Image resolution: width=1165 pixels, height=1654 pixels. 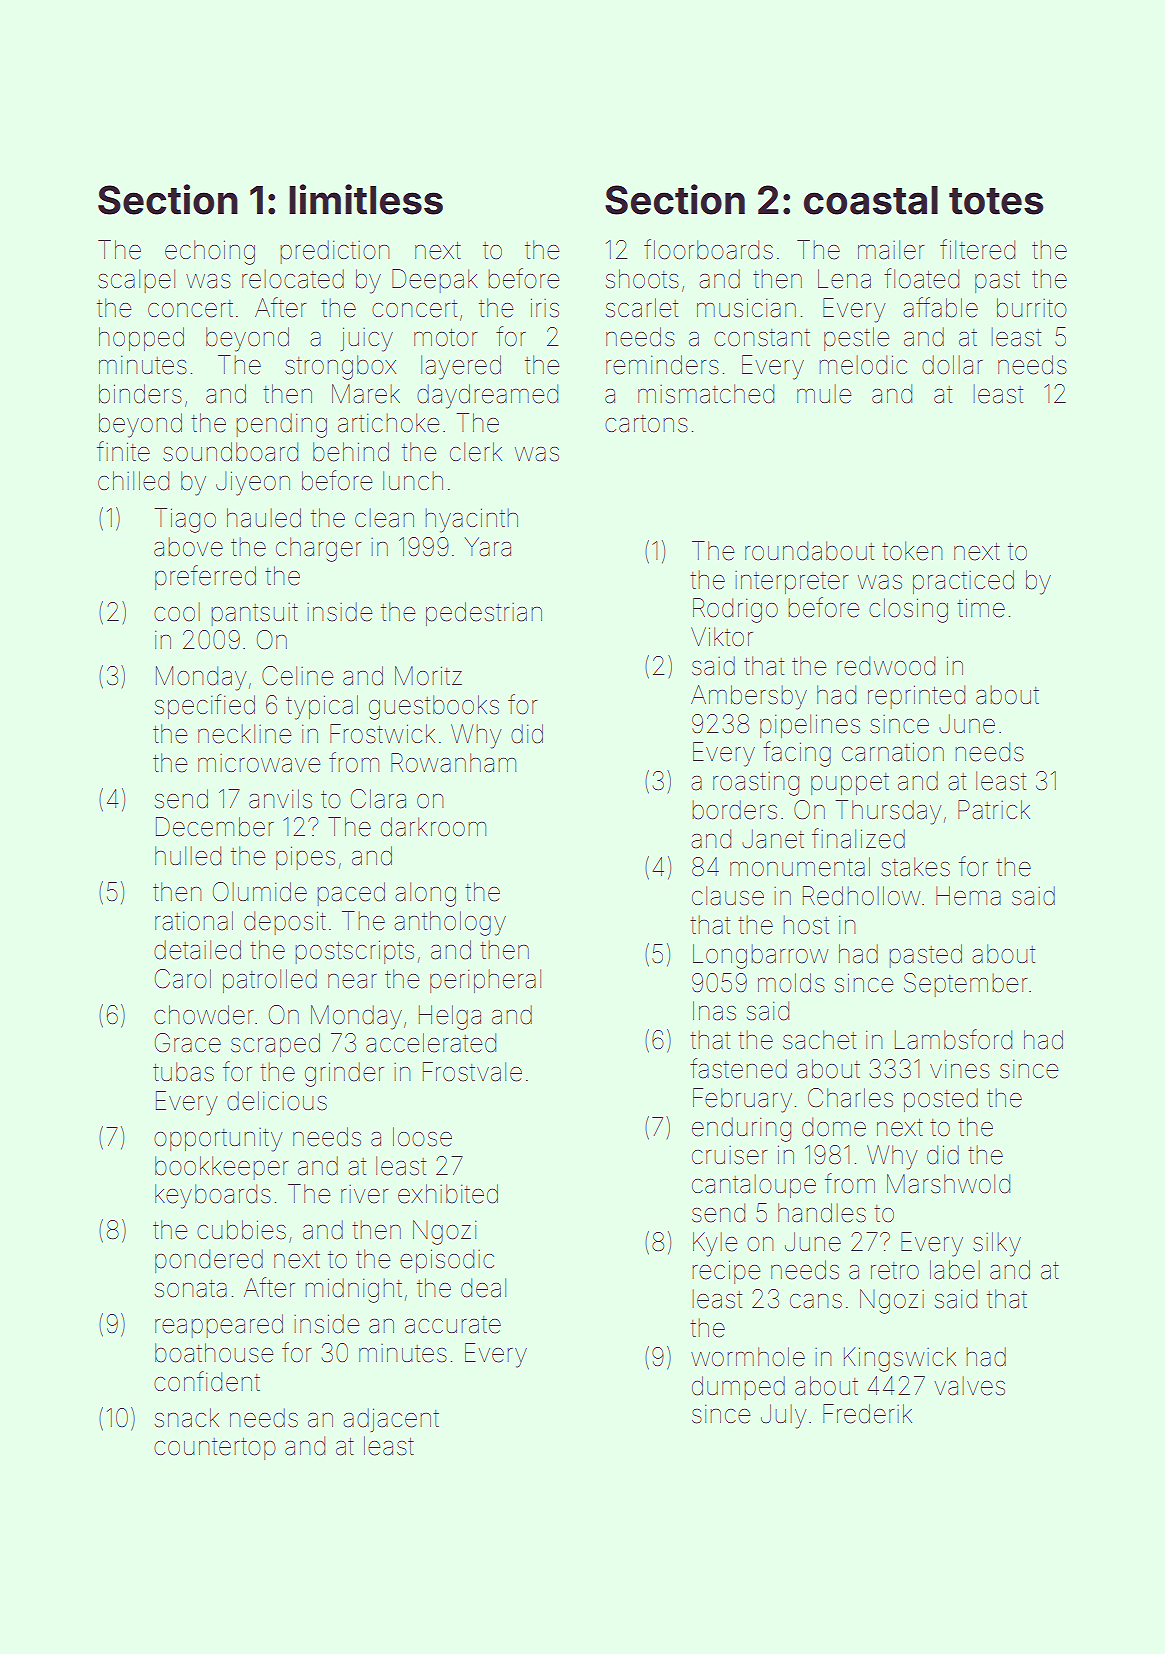 I want to click on prediction, so click(x=335, y=252).
